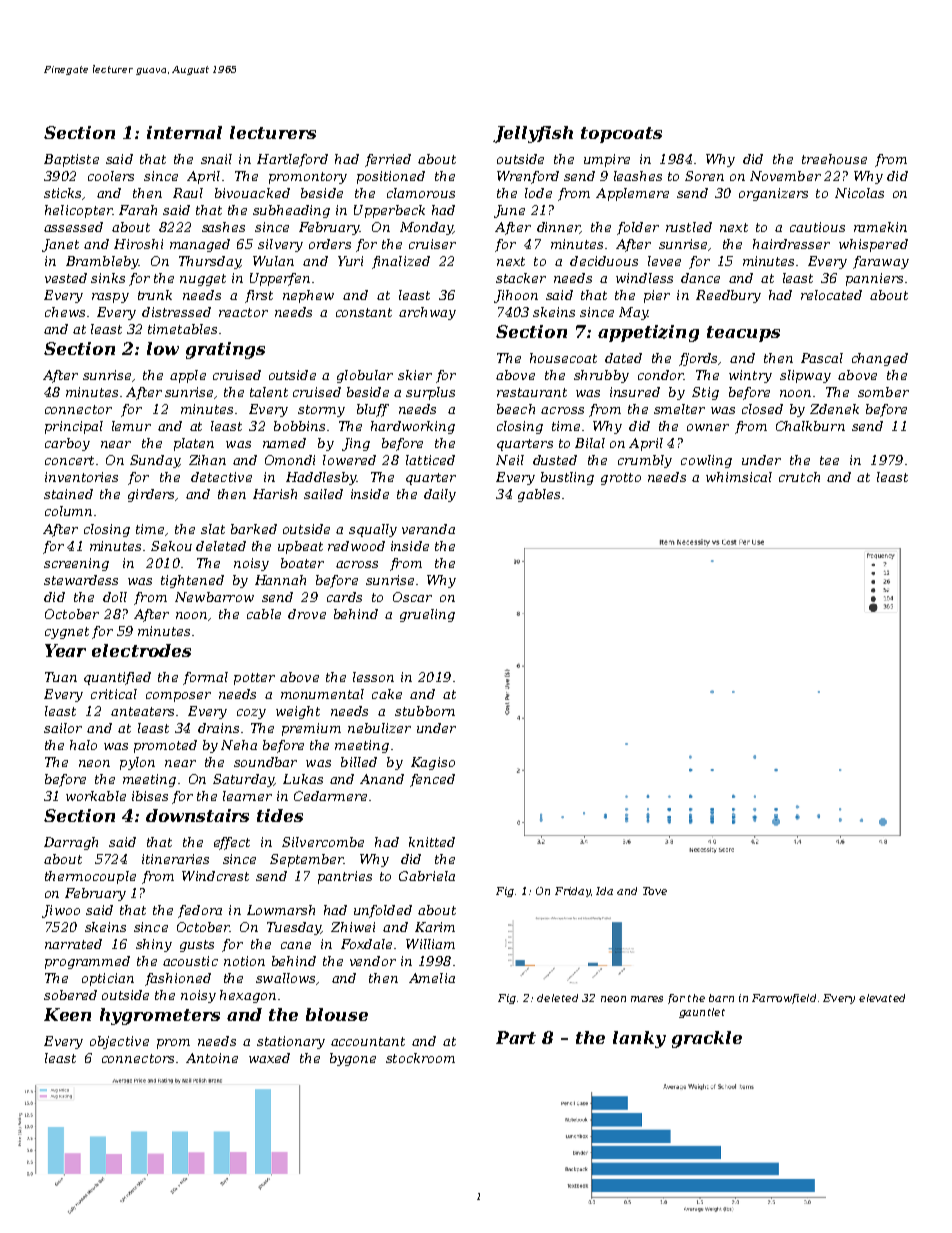 This image has height=1233, width=952. I want to click on Amelia, so click(432, 978).
